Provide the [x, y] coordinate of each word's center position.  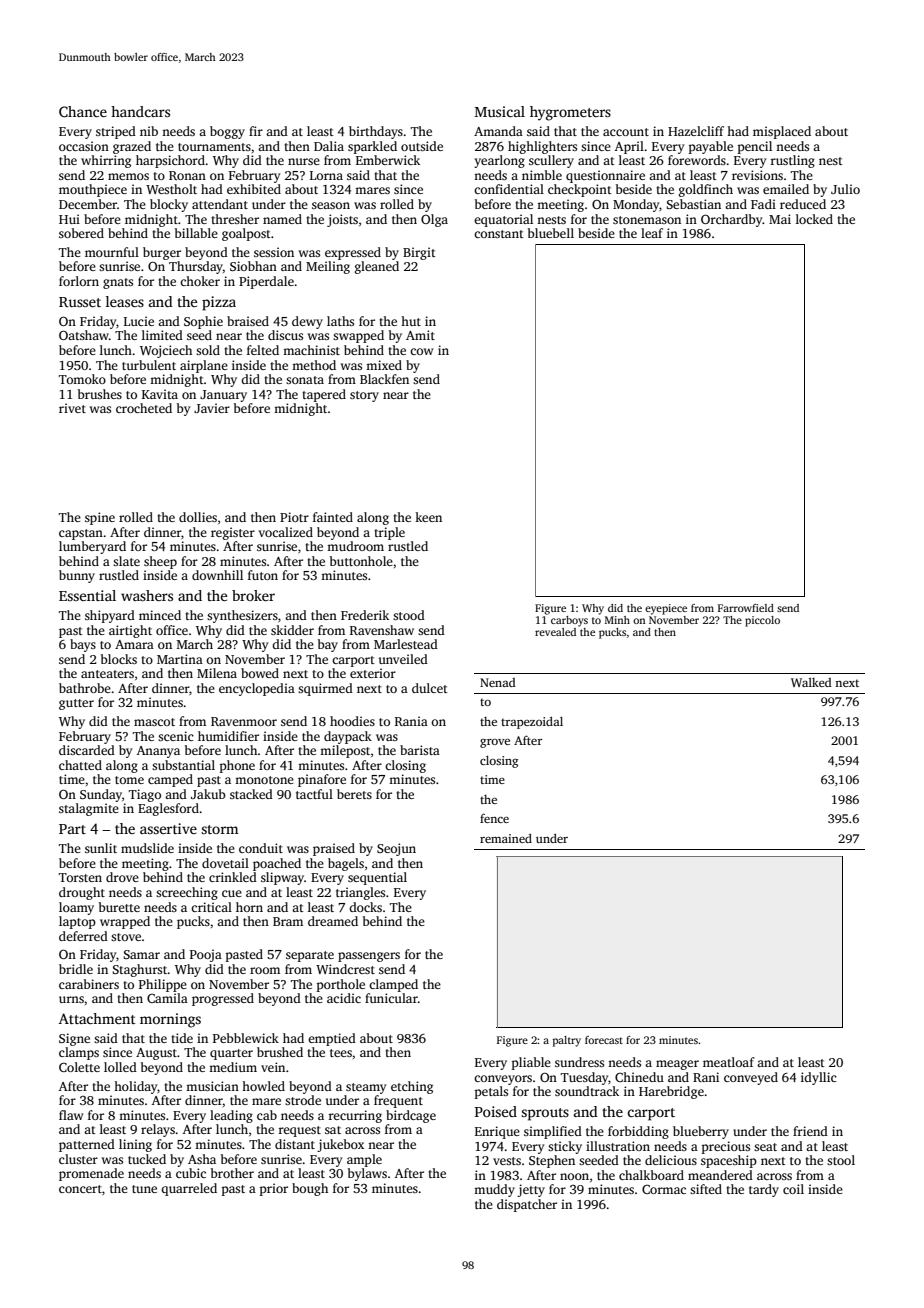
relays [158, 1130]
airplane [204, 366]
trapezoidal [532, 723]
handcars [140, 111]
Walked [811, 682]
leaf [652, 233]
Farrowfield [746, 608]
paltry [567, 1041]
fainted [333, 517]
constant [499, 234]
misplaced [782, 132]
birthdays [376, 132]
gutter [76, 704]
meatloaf [729, 1062]
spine [100, 518]
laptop [77, 922]
